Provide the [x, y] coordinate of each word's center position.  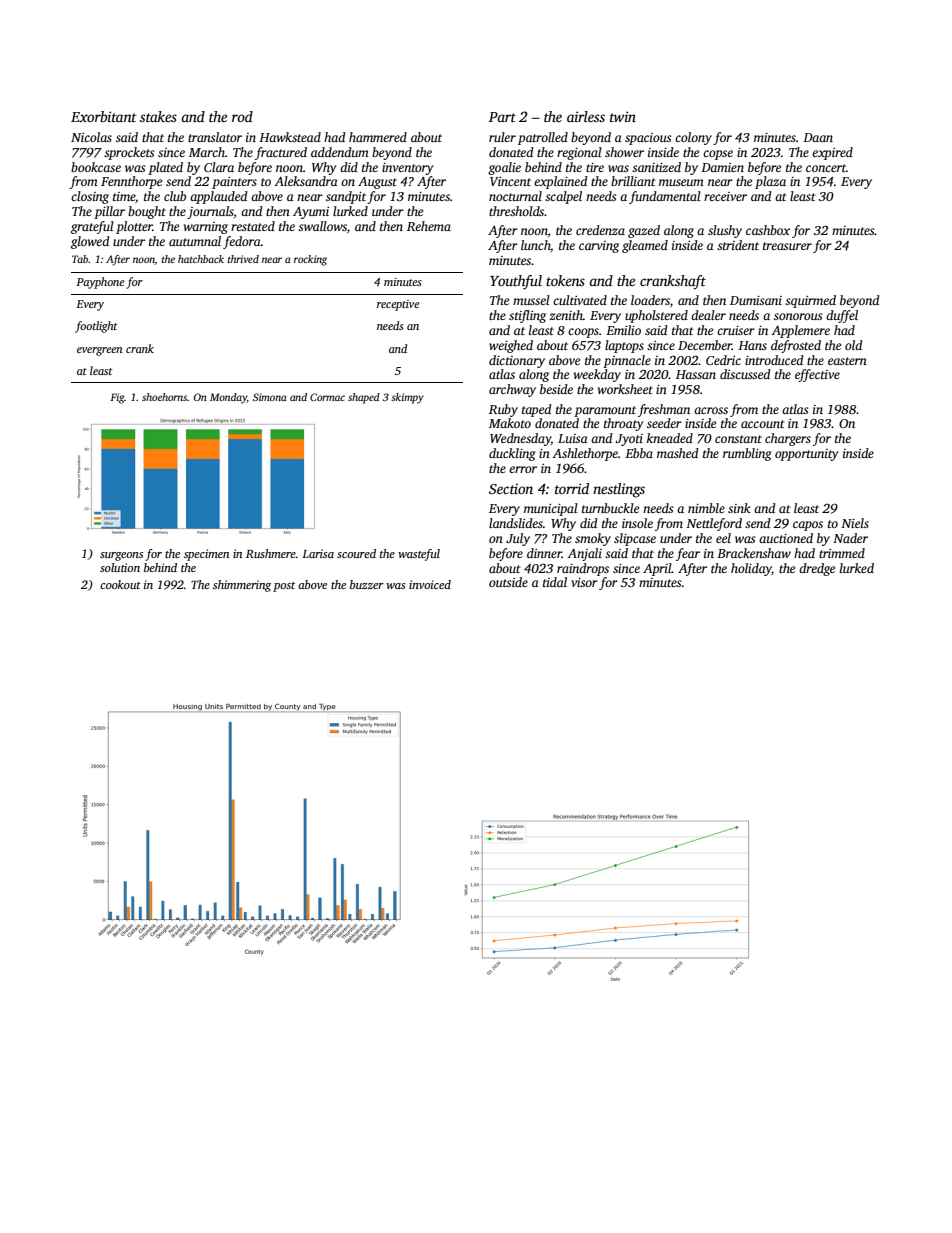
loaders [650, 300]
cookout [120, 584]
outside [508, 582]
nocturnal [515, 196]
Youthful [516, 282]
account [763, 424]
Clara [219, 167]
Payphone [100, 283]
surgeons [121, 556]
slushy [725, 231]
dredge [817, 569]
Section [511, 488]
